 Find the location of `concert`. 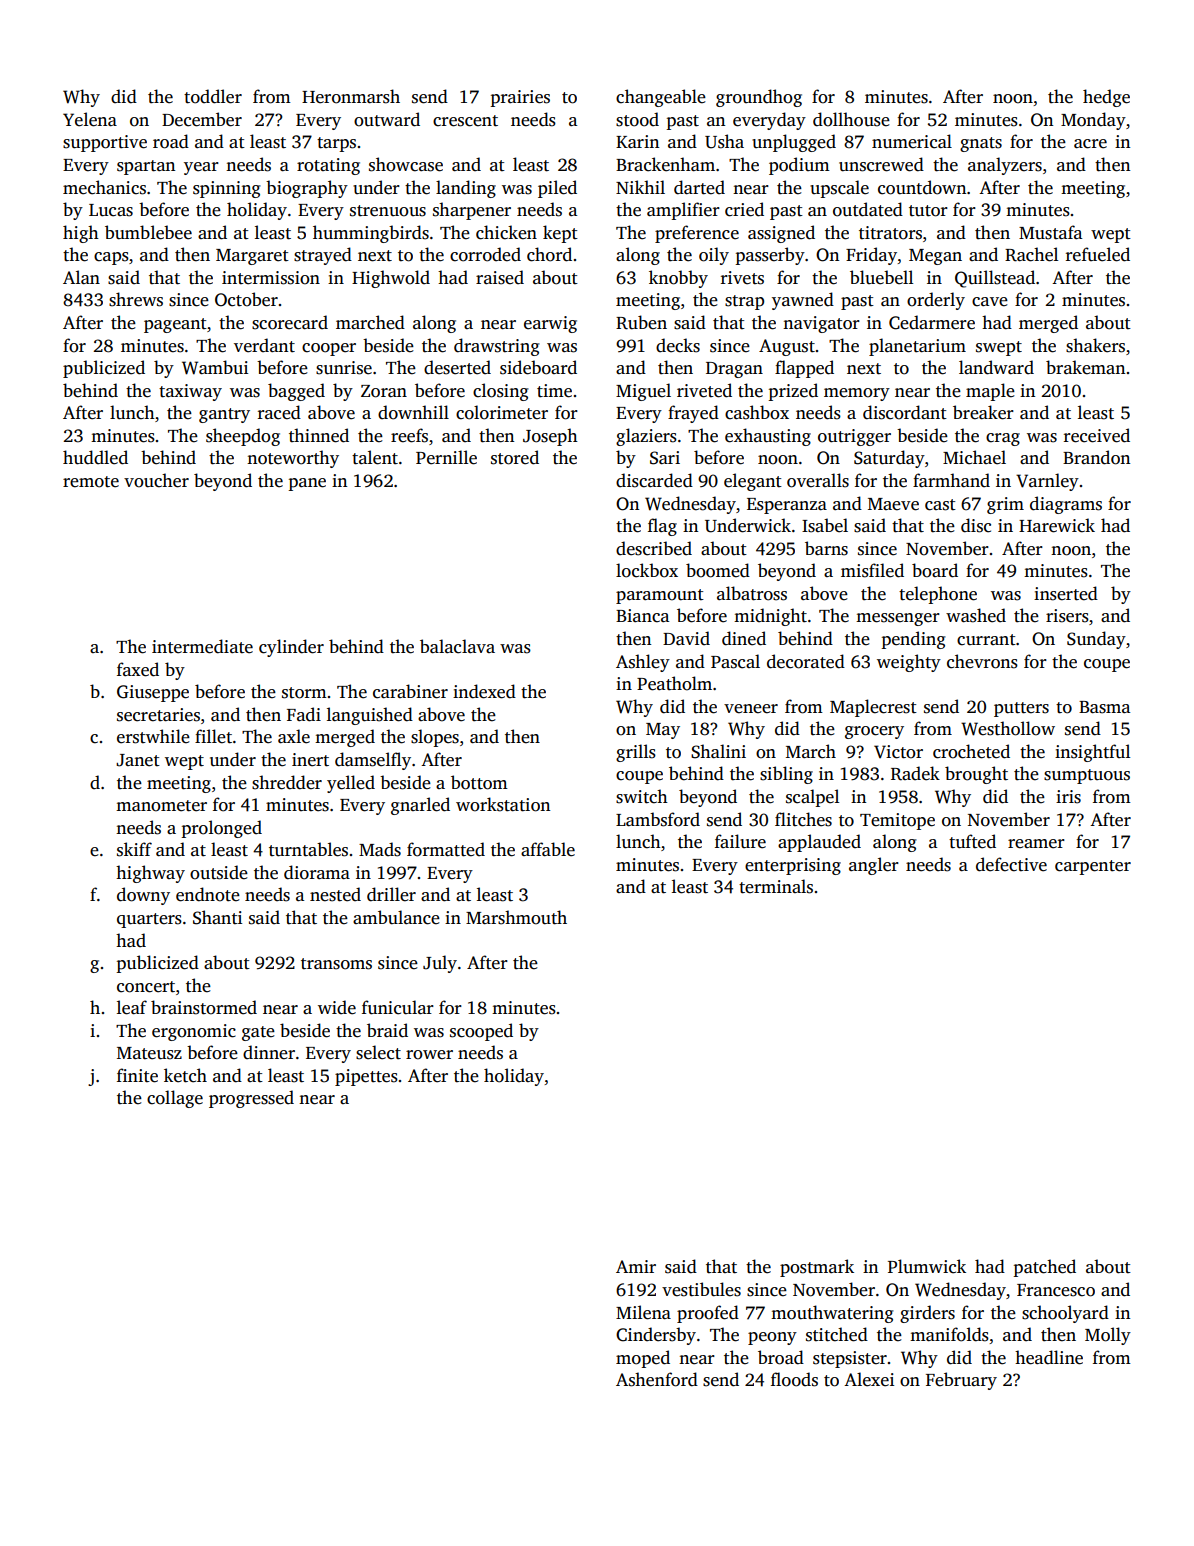

concert is located at coordinates (146, 987).
